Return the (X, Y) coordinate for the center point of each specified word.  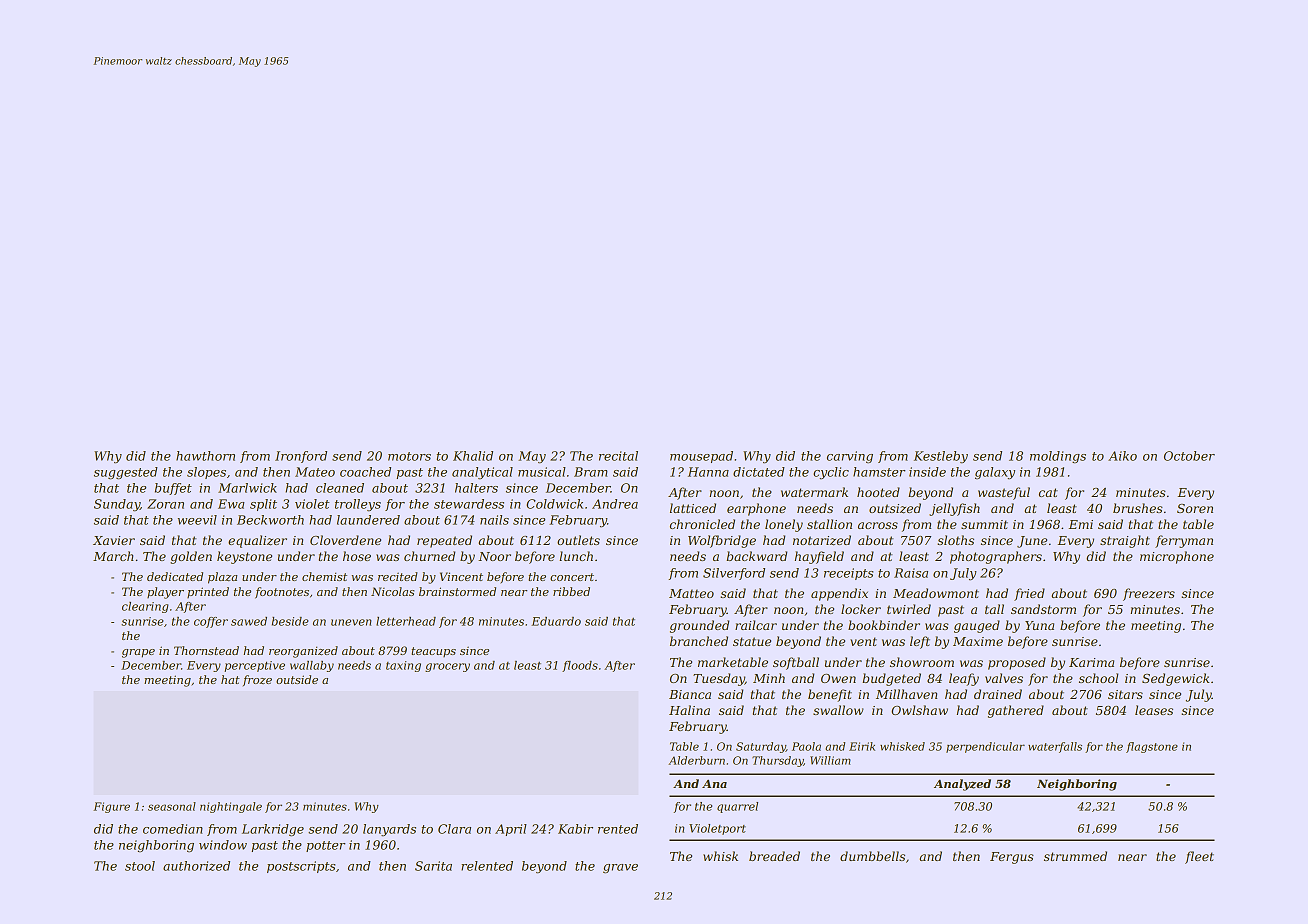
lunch (576, 556)
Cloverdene (345, 540)
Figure (111, 807)
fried (1029, 594)
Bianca (690, 694)
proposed (1017, 663)
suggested (126, 473)
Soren (1195, 508)
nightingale (231, 807)
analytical (482, 473)
